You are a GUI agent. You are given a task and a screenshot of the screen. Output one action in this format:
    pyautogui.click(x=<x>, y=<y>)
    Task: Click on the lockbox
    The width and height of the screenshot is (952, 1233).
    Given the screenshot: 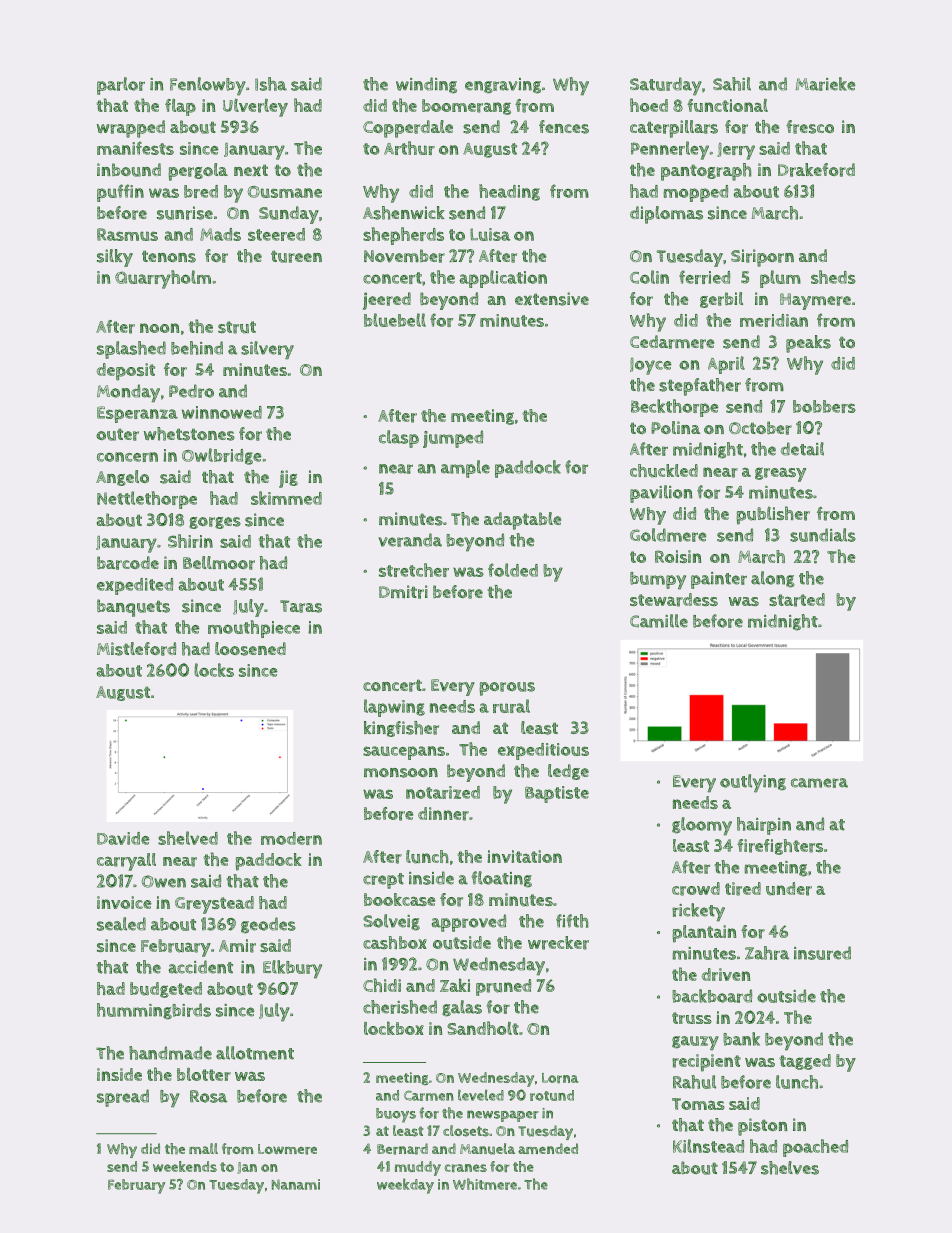 What is the action you would take?
    pyautogui.click(x=394, y=1028)
